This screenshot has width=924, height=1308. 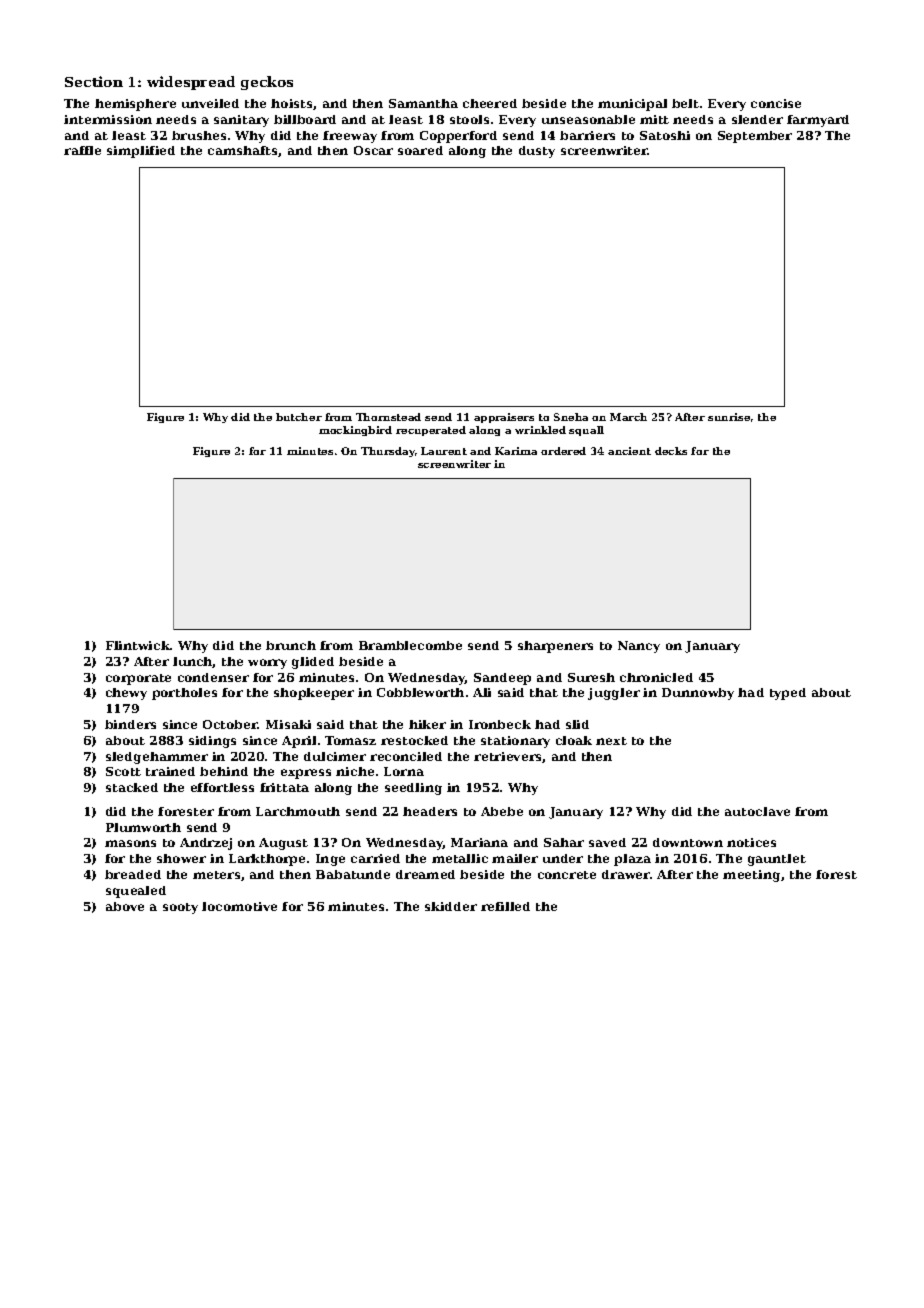 I want to click on squealed, so click(x=136, y=892).
